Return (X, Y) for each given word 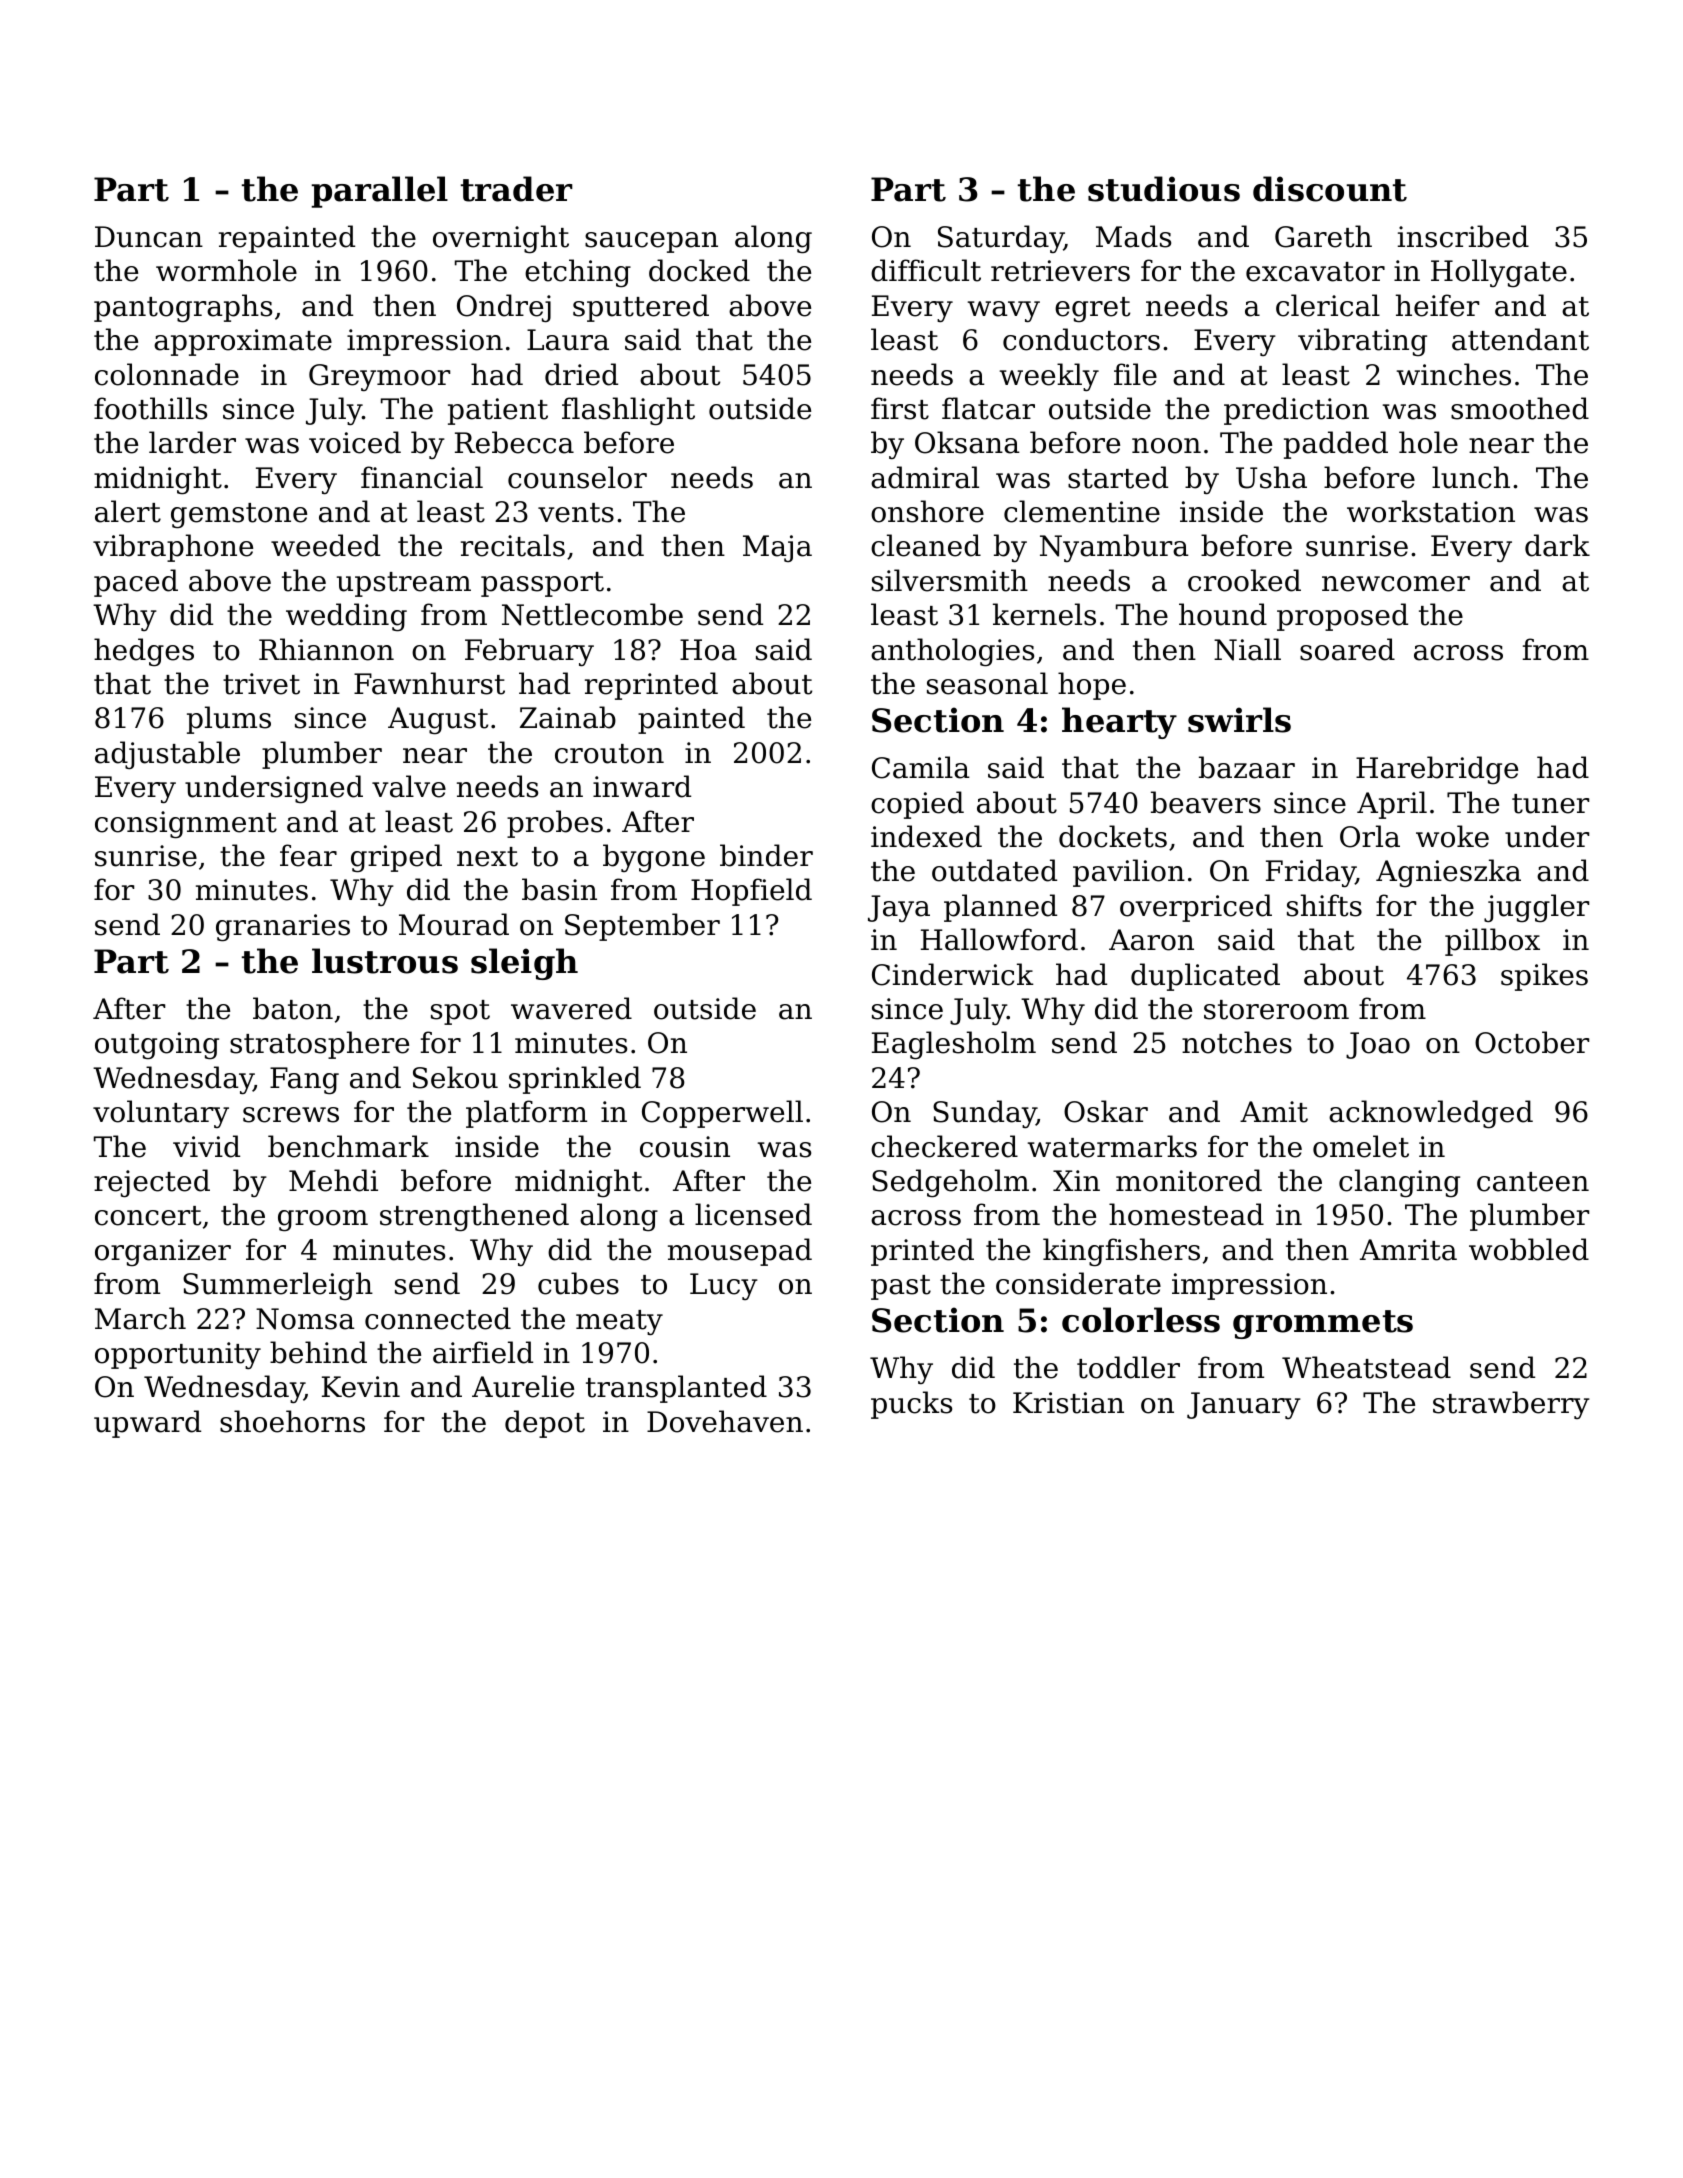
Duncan (149, 237)
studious (1164, 189)
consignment (186, 824)
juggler (1536, 908)
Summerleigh (278, 1286)
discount (1330, 189)
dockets (1113, 836)
